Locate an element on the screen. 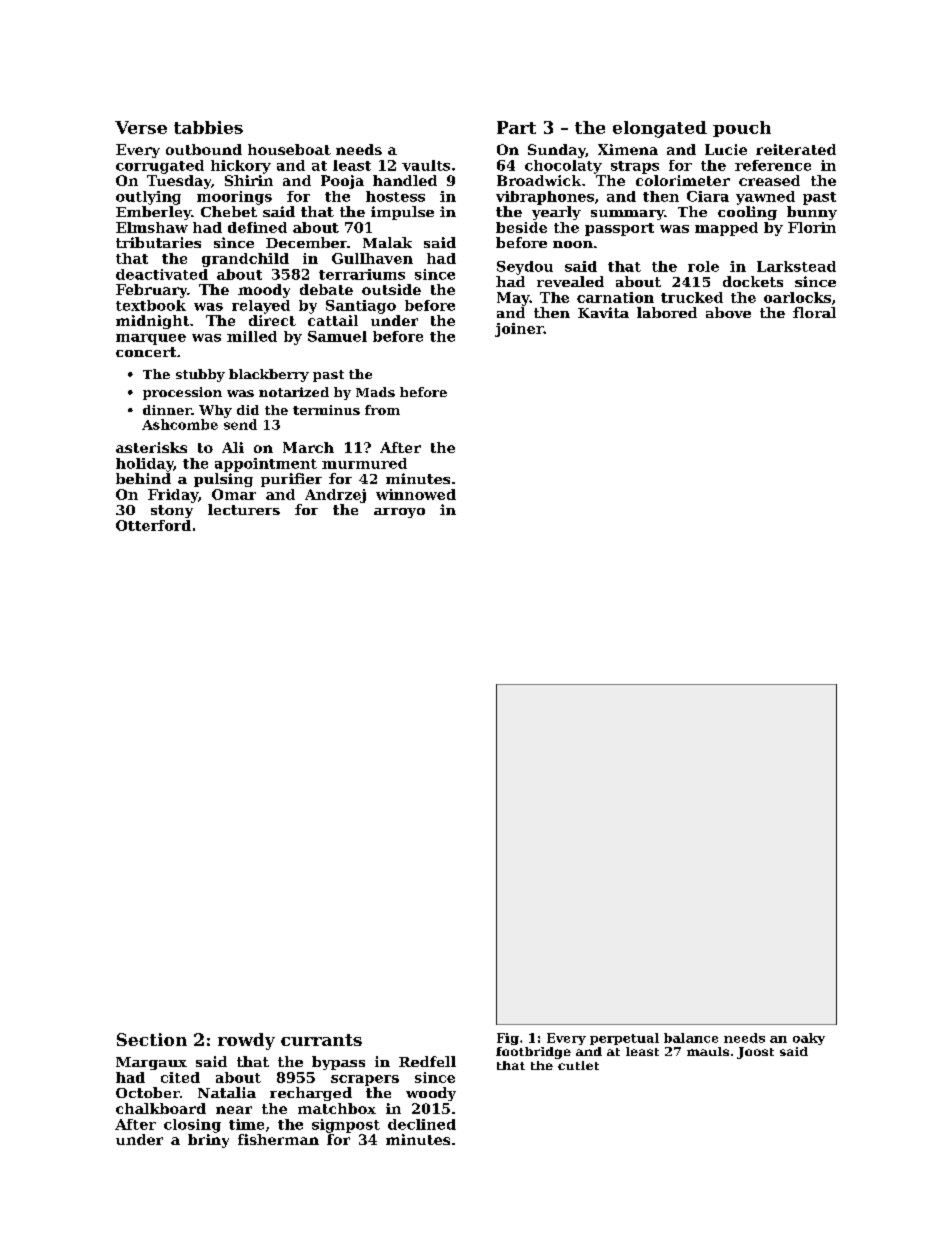  mauls is located at coordinates (708, 1051).
